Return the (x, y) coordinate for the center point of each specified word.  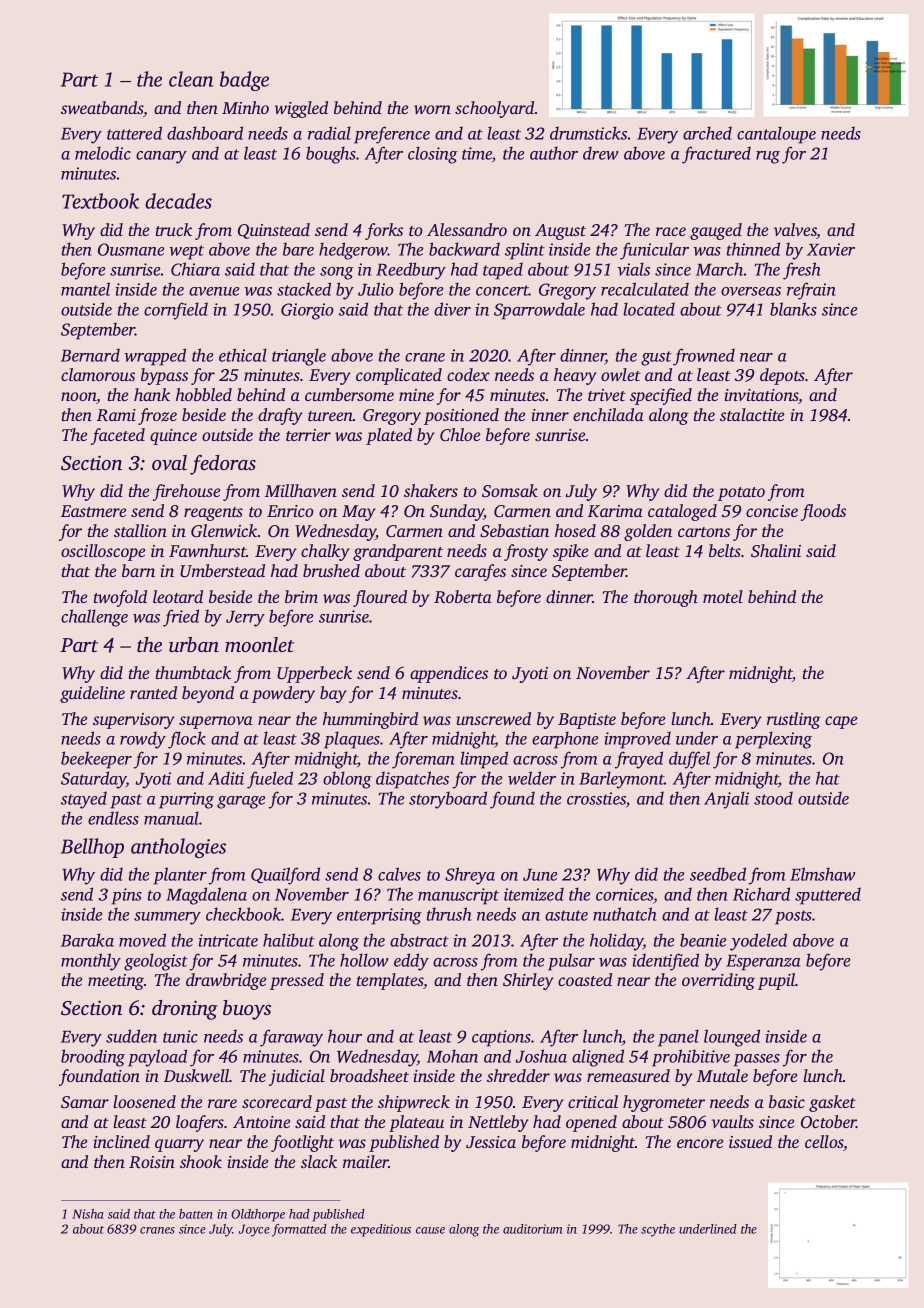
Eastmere (93, 511)
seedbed (718, 874)
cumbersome (349, 394)
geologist (156, 962)
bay (333, 694)
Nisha (88, 1214)
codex (468, 374)
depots (782, 376)
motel (723, 596)
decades (178, 201)
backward (464, 249)
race (671, 231)
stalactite (752, 414)
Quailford (285, 876)
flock (187, 740)
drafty (280, 416)
